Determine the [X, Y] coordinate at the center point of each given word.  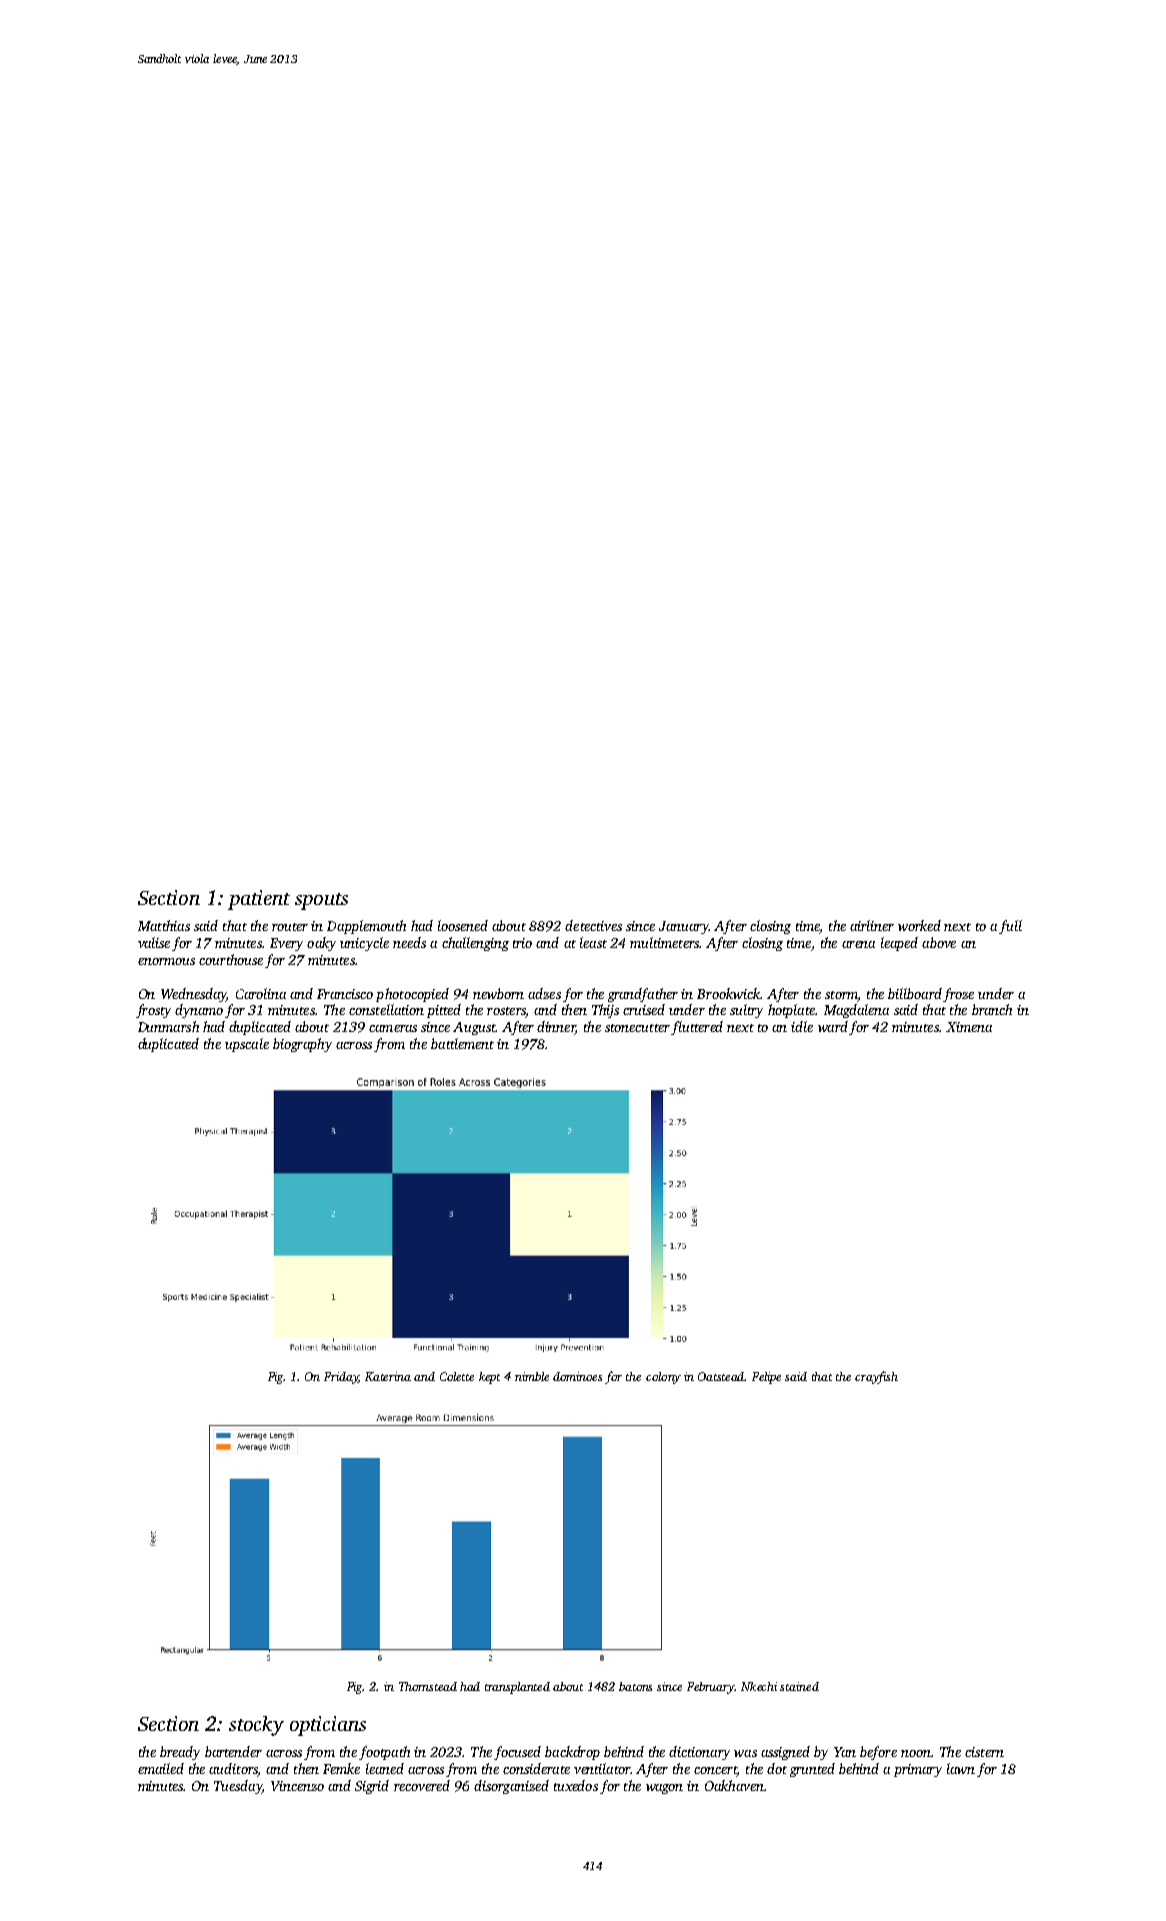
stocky [256, 1726]
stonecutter [637, 1028]
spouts [321, 901]
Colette [457, 1376]
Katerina [388, 1376]
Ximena [969, 1027]
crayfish [876, 1377]
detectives [593, 925]
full [1010, 927]
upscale [247, 1045]
